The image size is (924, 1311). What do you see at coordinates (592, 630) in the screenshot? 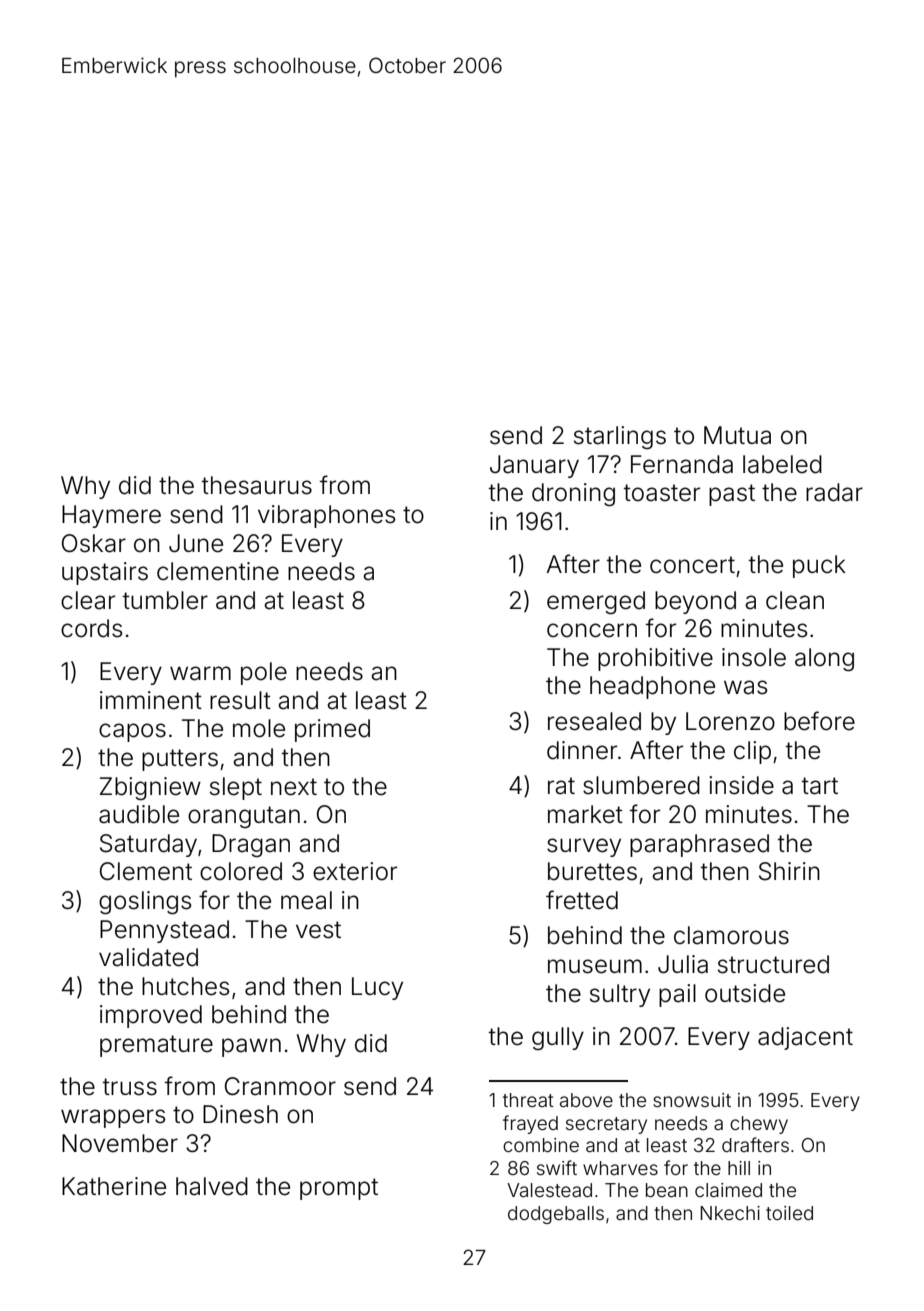
I see `concern` at bounding box center [592, 630].
